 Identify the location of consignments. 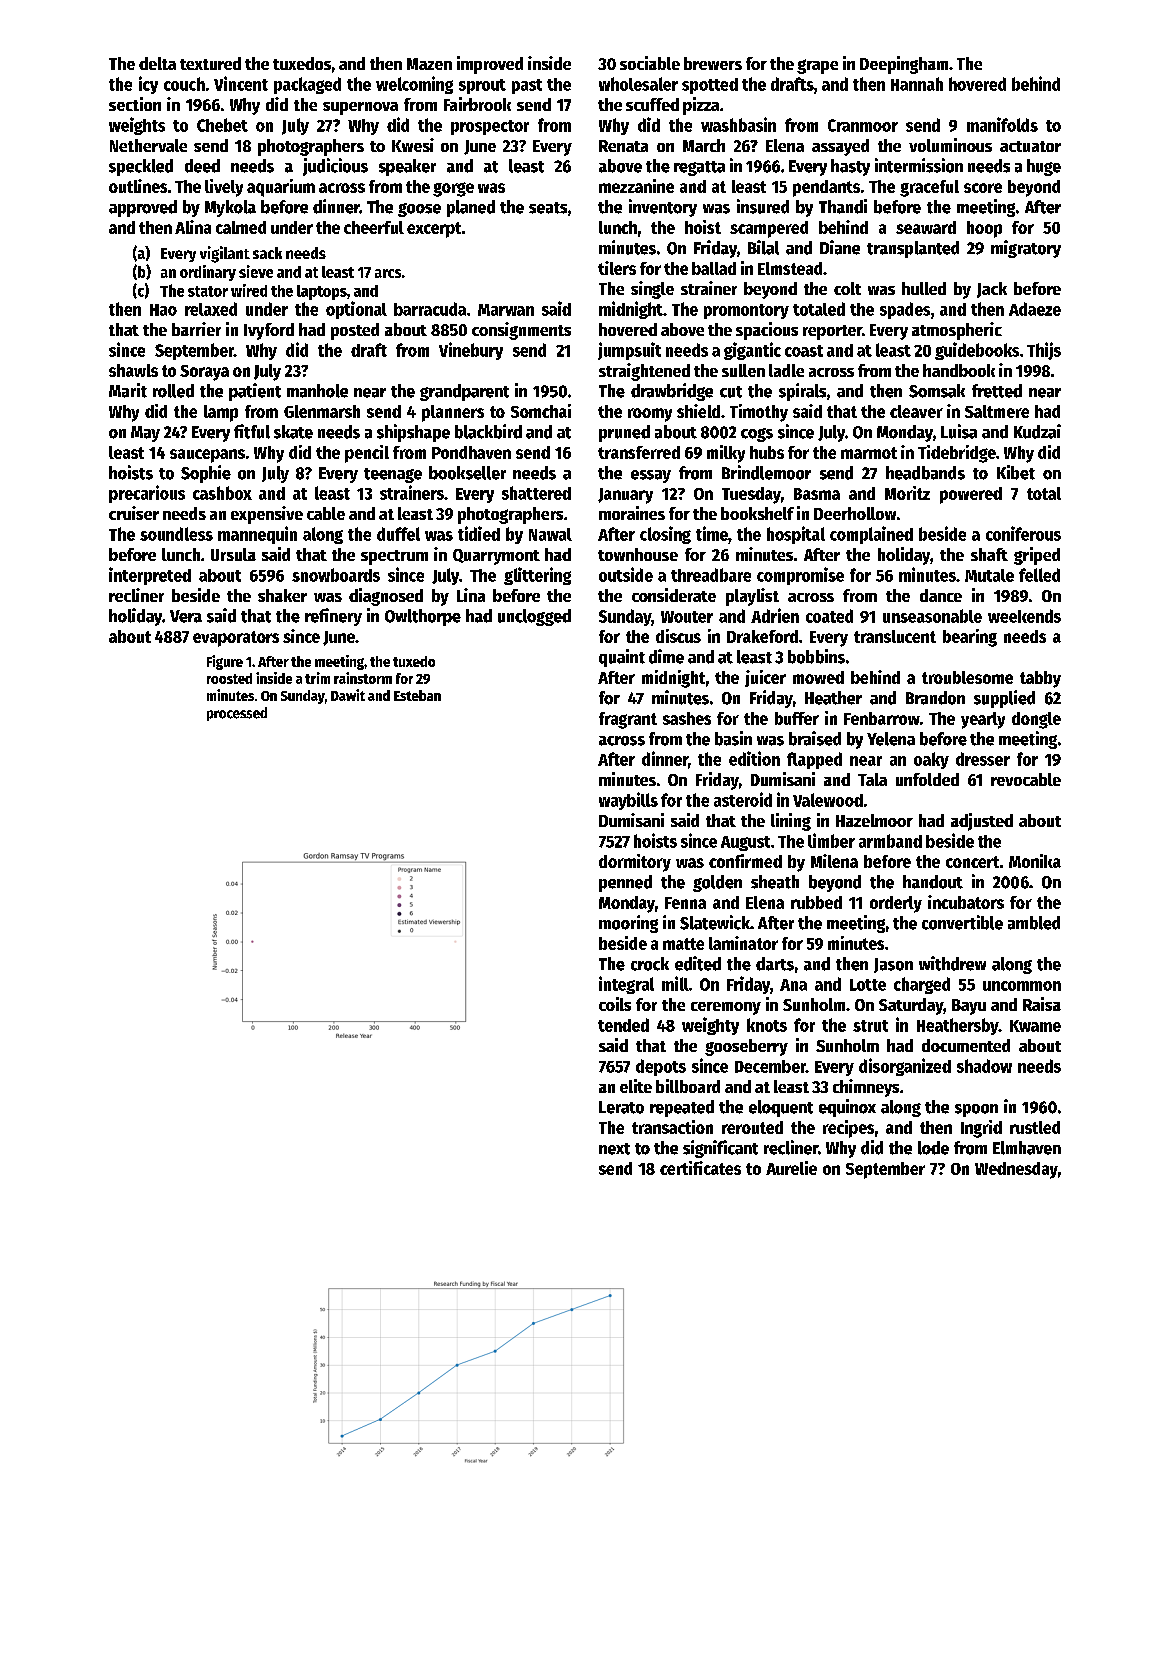
(521, 331).
